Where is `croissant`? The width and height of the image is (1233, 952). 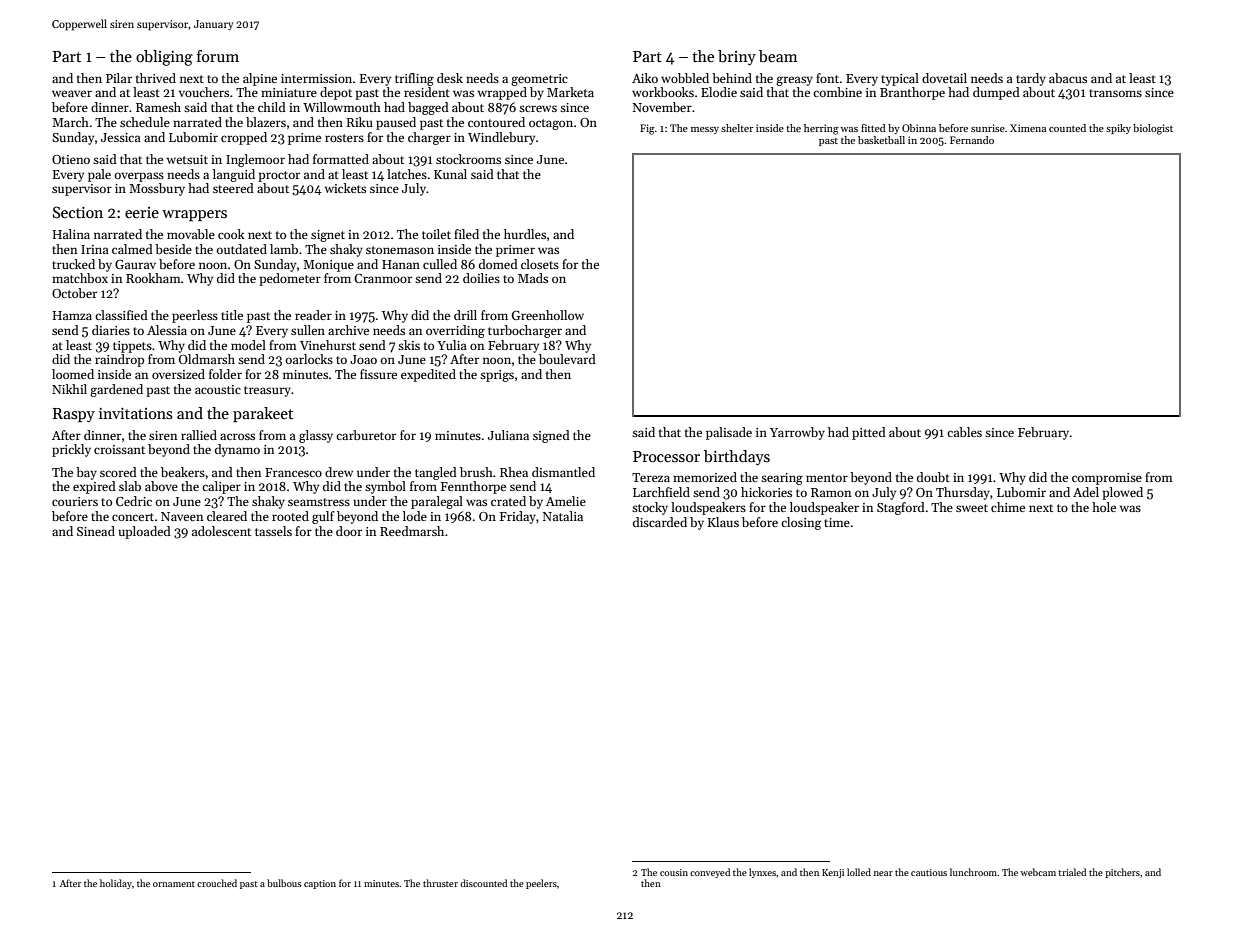 croissant is located at coordinates (119, 449).
